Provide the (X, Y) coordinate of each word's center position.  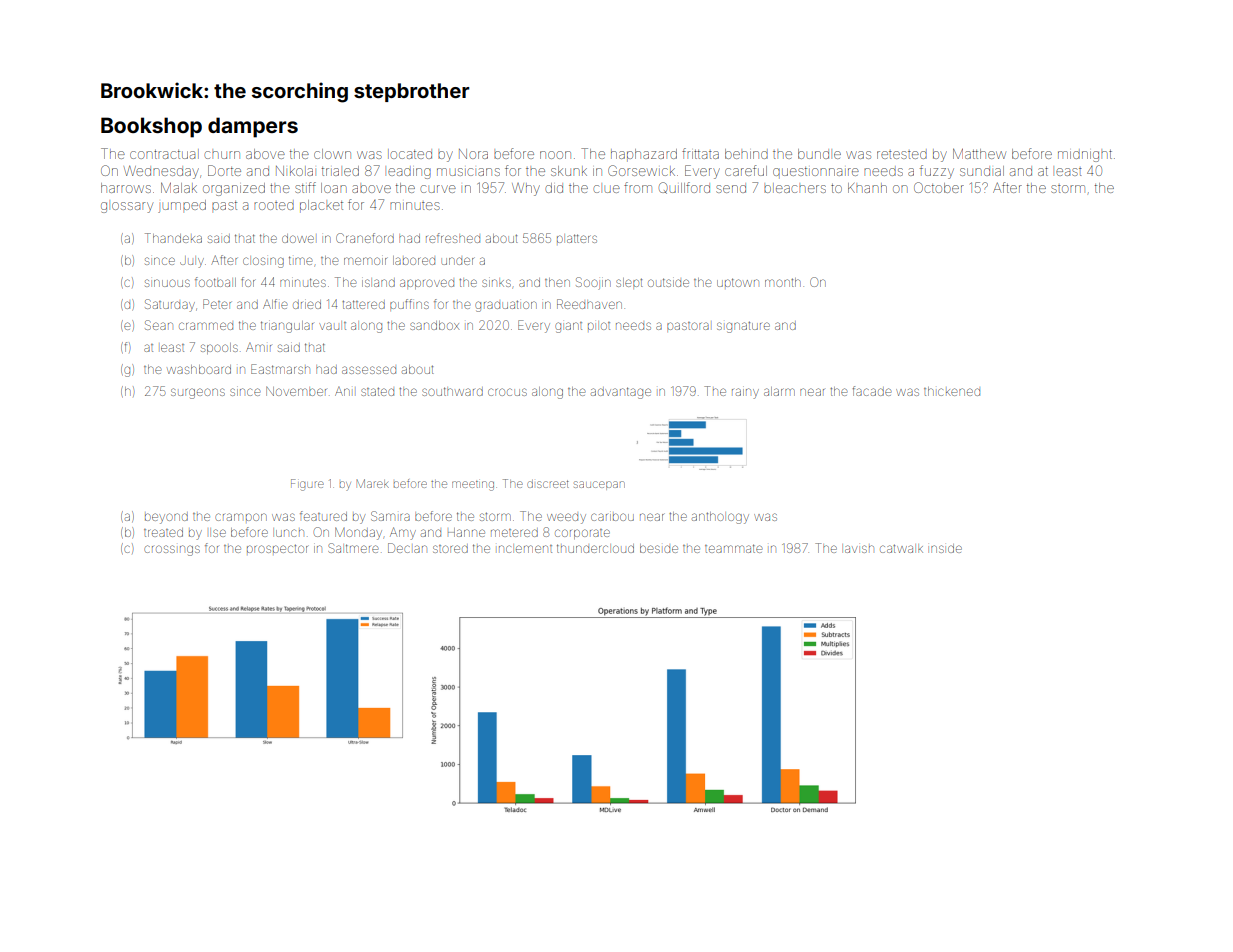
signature (743, 327)
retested (902, 155)
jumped (182, 206)
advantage (621, 393)
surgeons (198, 393)
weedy (566, 518)
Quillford (684, 188)
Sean (159, 325)
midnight (1085, 156)
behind (746, 154)
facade (872, 391)
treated (163, 532)
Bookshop (151, 127)
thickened (952, 391)
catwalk (901, 549)
